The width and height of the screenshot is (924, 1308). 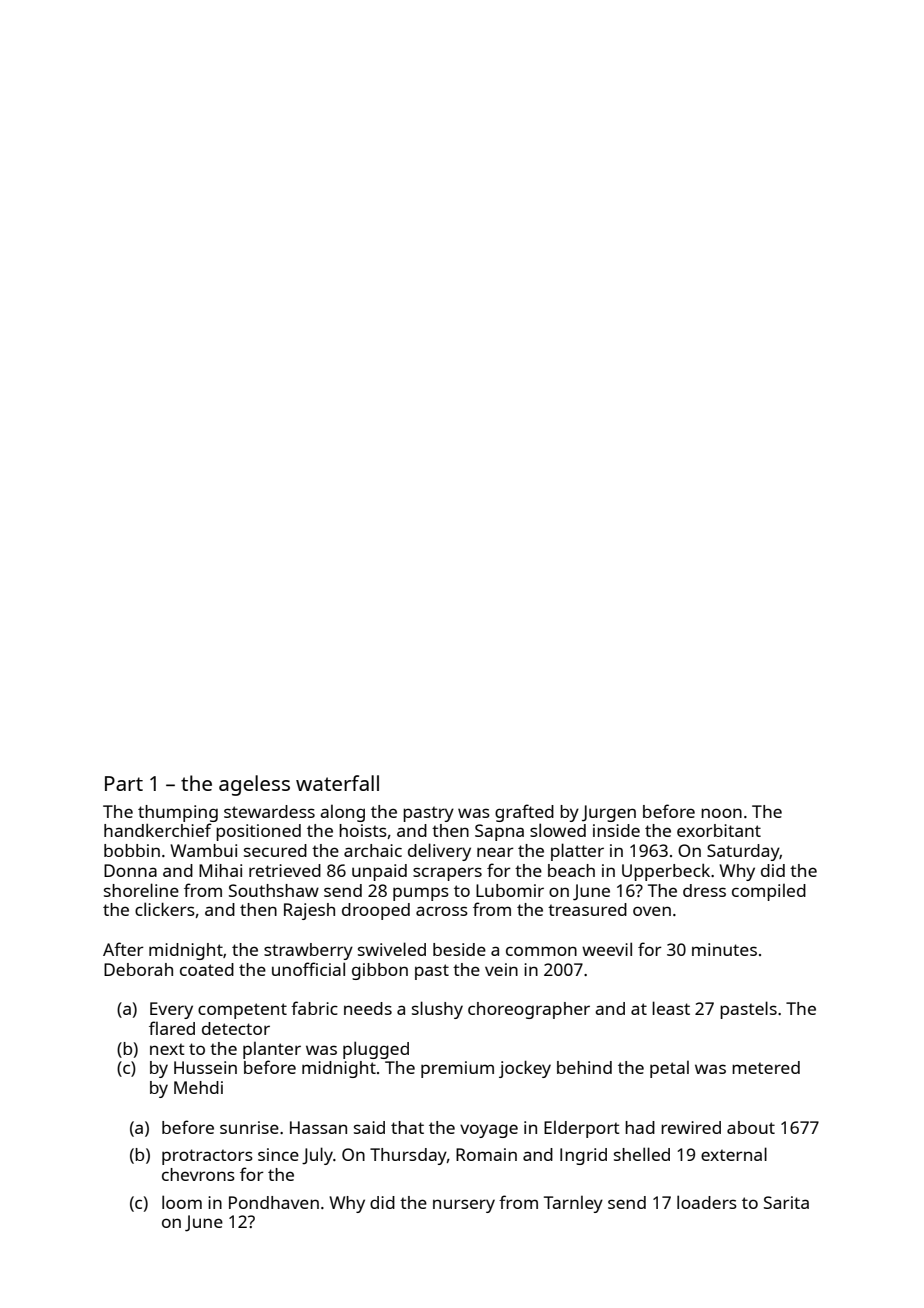 I want to click on grafted, so click(x=524, y=813).
